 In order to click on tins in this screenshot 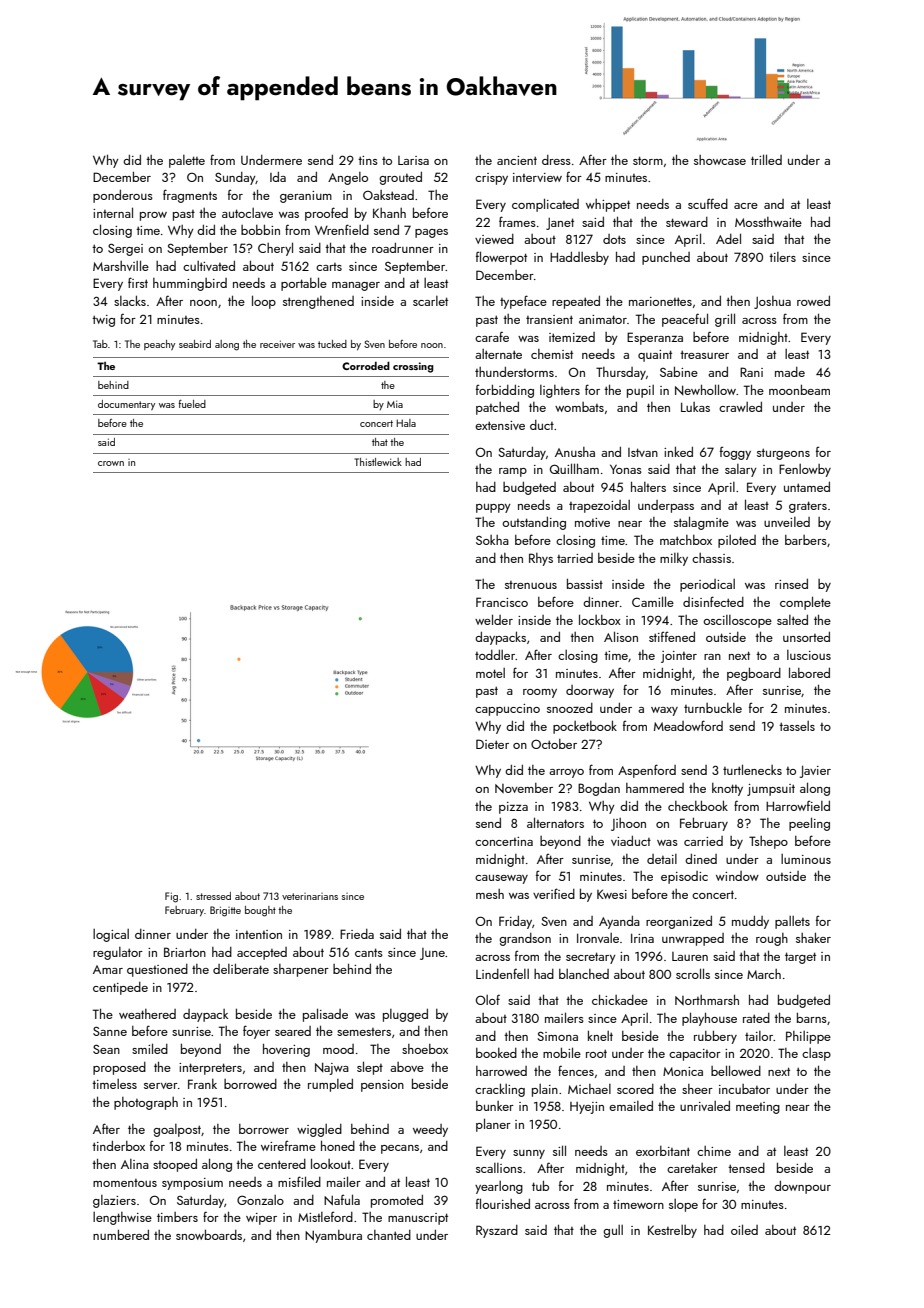, I will do `click(368, 160)`.
